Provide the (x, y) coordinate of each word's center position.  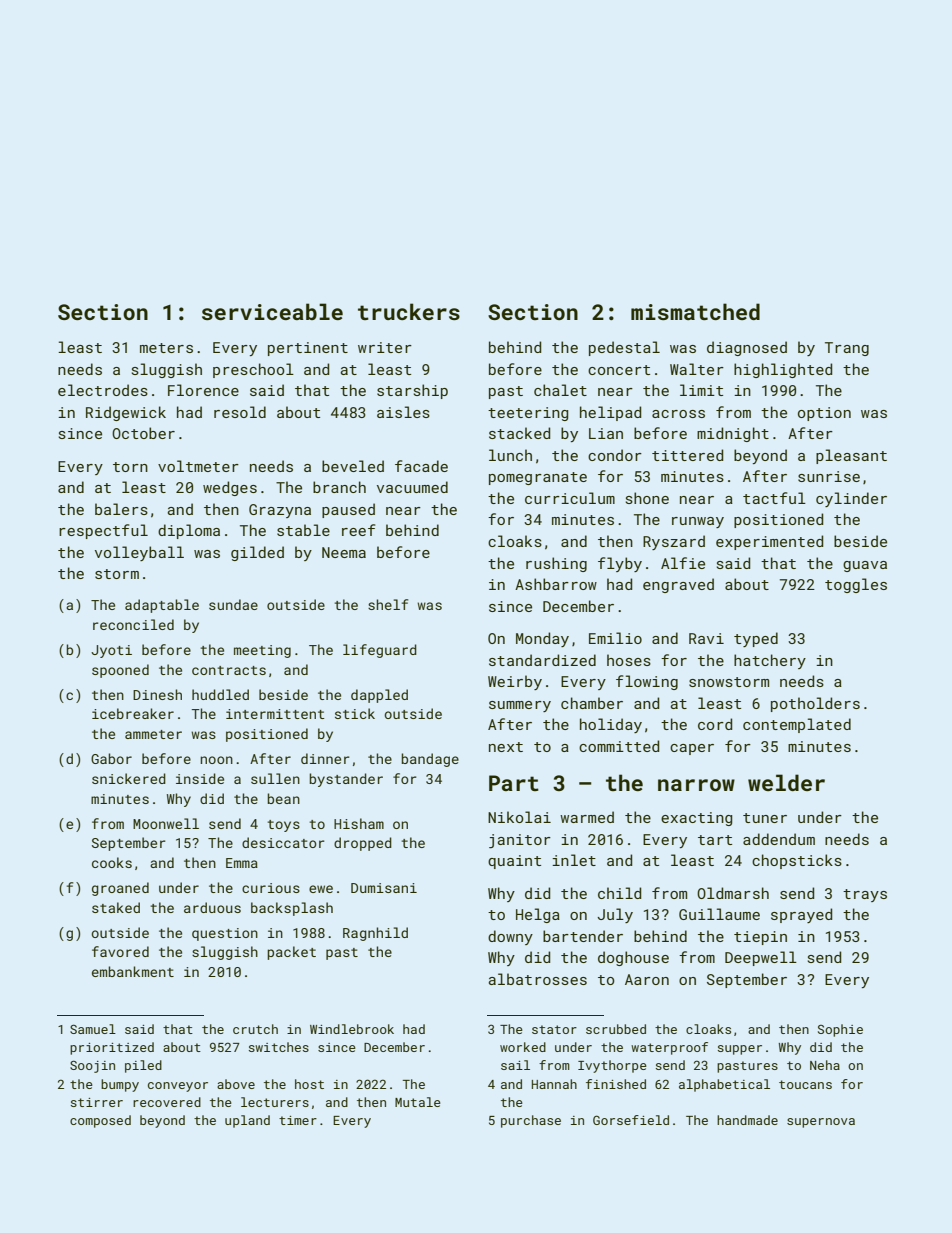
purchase (531, 1121)
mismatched (695, 311)
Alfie (683, 563)
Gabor (111, 758)
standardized (542, 660)
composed (100, 1121)
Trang (847, 349)
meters (166, 348)
